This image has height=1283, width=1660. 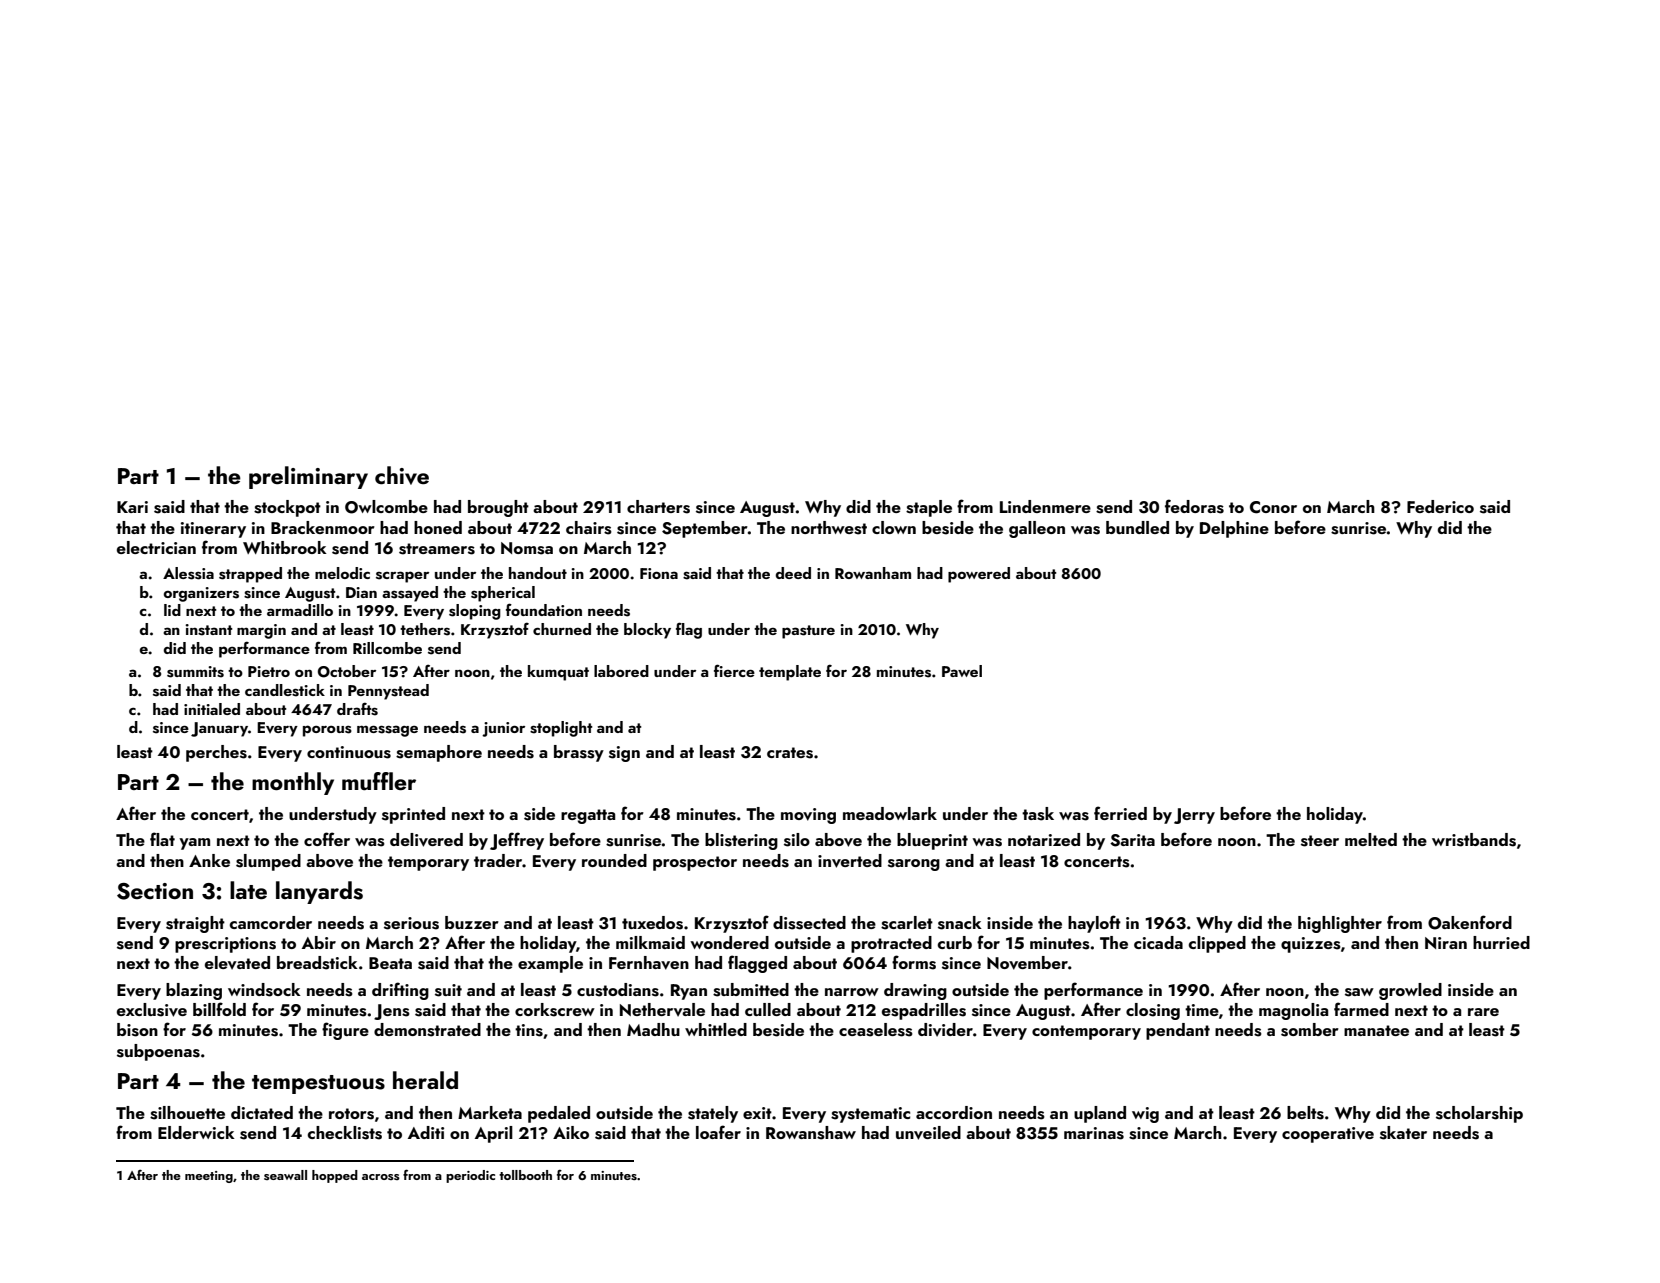 I want to click on unveiled, so click(x=928, y=1133).
